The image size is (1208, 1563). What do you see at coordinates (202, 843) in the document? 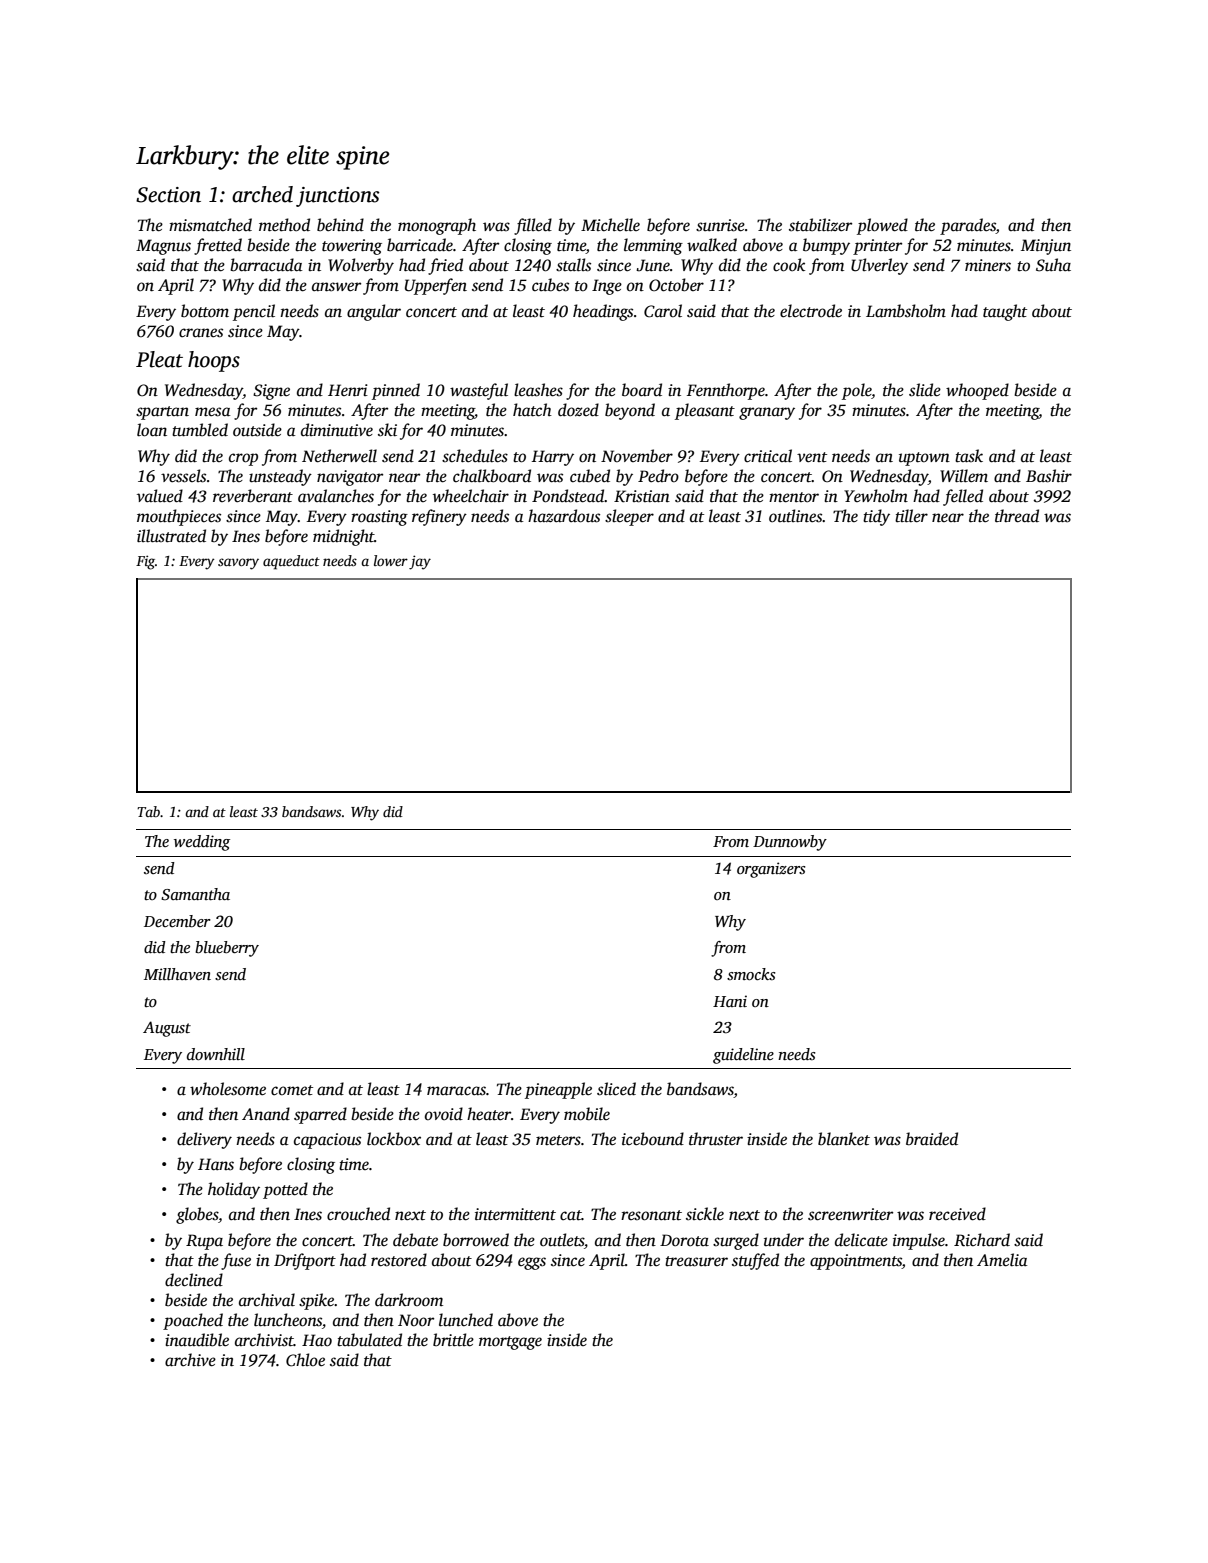
I see `wedding` at bounding box center [202, 843].
